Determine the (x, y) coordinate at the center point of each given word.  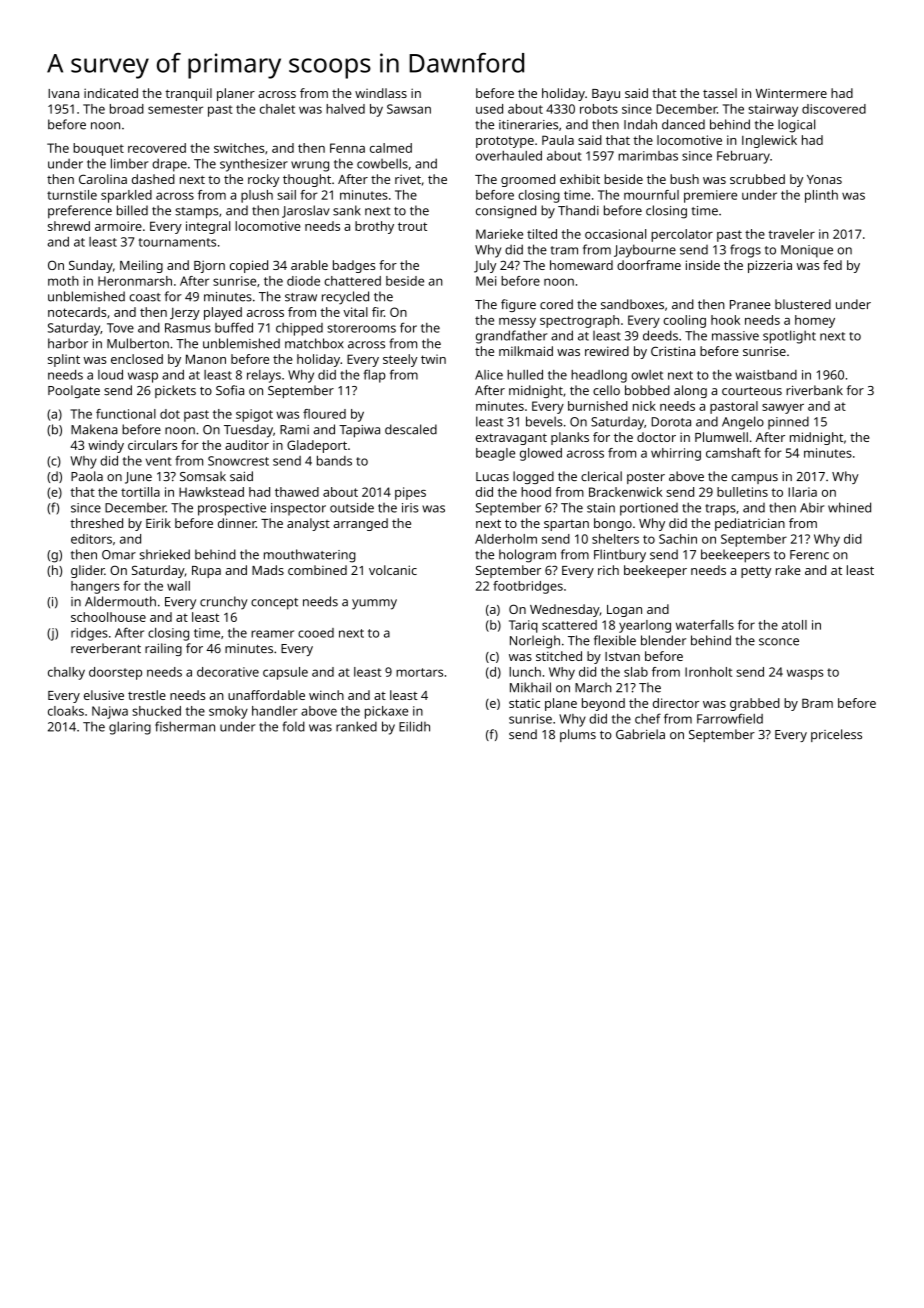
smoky (228, 712)
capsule (285, 673)
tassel (720, 93)
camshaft (733, 453)
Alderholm (506, 539)
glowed (541, 454)
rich (608, 570)
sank (347, 210)
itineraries (528, 125)
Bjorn (209, 266)
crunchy (224, 603)
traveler (791, 234)
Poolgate (74, 391)
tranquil (188, 94)
